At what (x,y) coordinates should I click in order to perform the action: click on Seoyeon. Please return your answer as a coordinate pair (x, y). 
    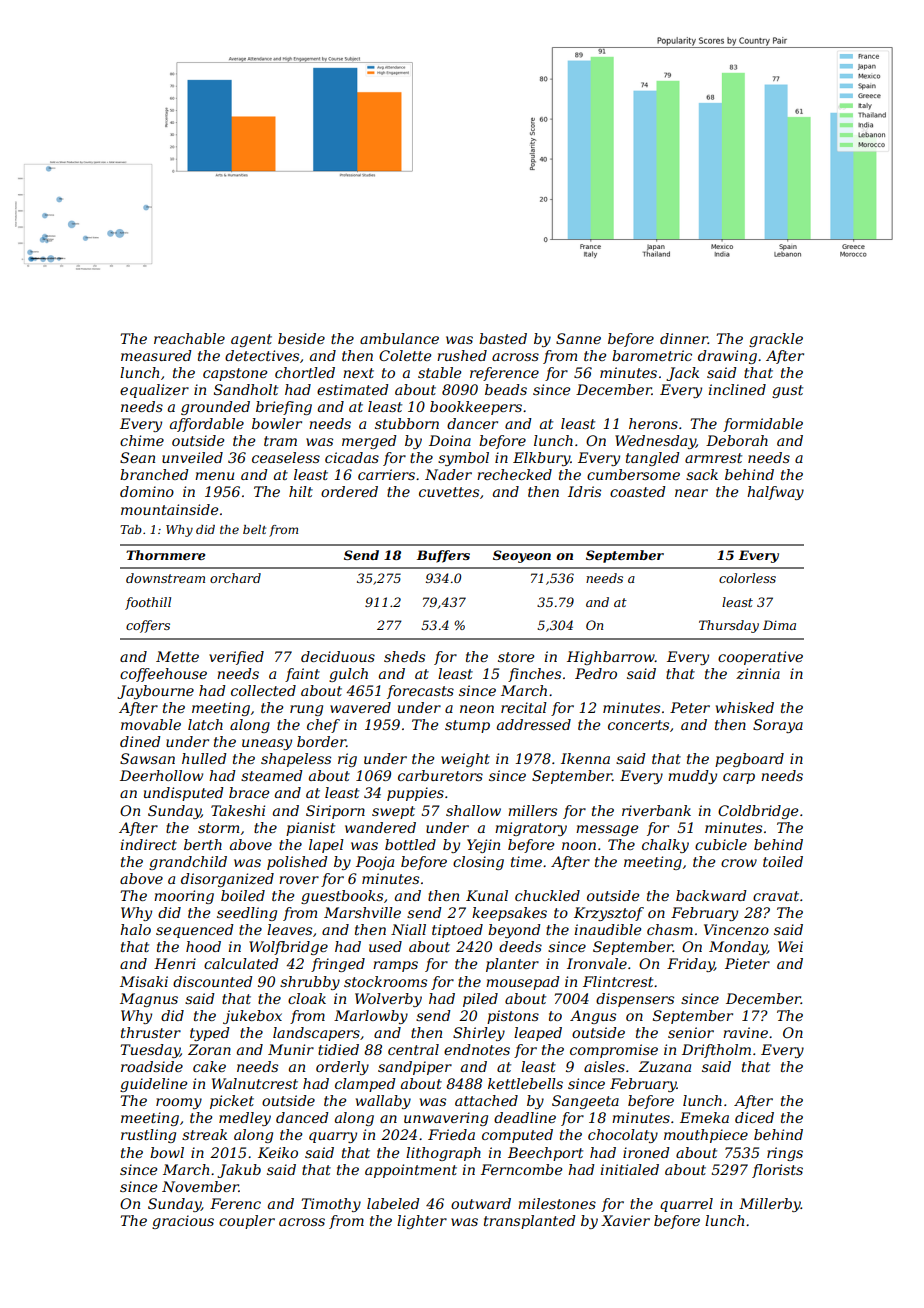
    Looking at the image, I should click on (522, 556).
